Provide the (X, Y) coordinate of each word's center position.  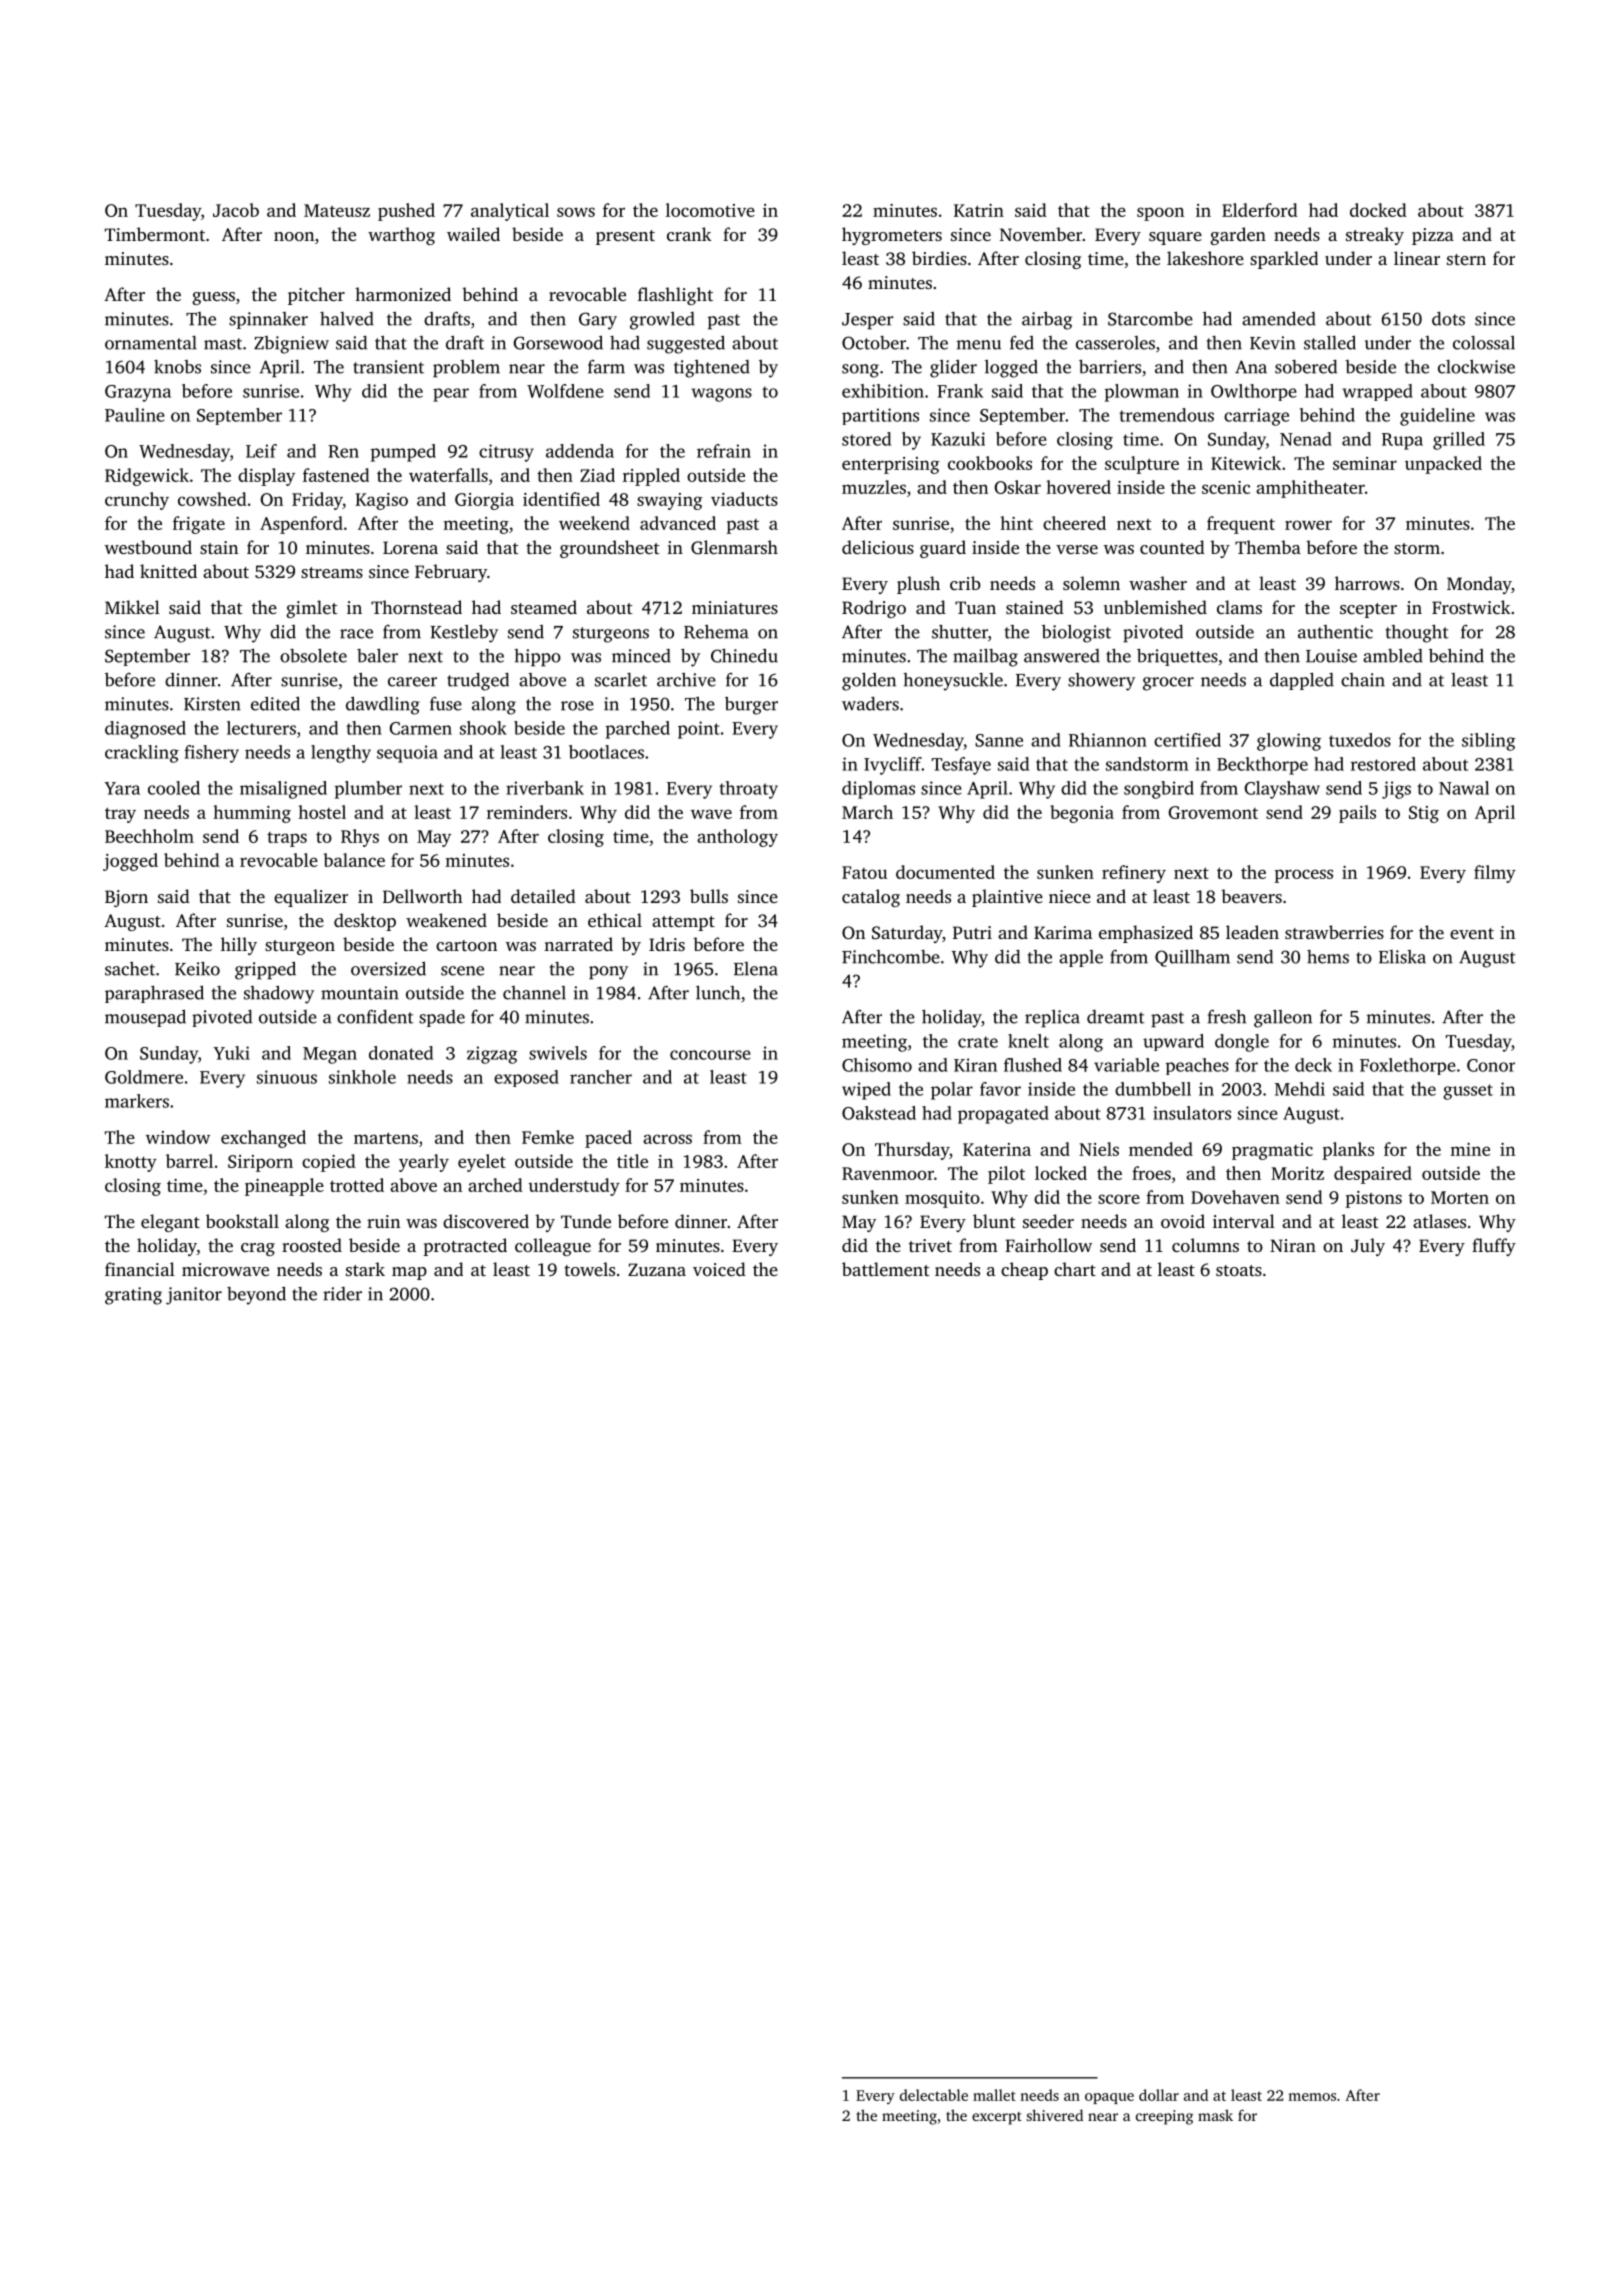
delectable (934, 2095)
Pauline (135, 415)
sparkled (1284, 260)
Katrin (979, 210)
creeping (1164, 2117)
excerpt (997, 2118)
